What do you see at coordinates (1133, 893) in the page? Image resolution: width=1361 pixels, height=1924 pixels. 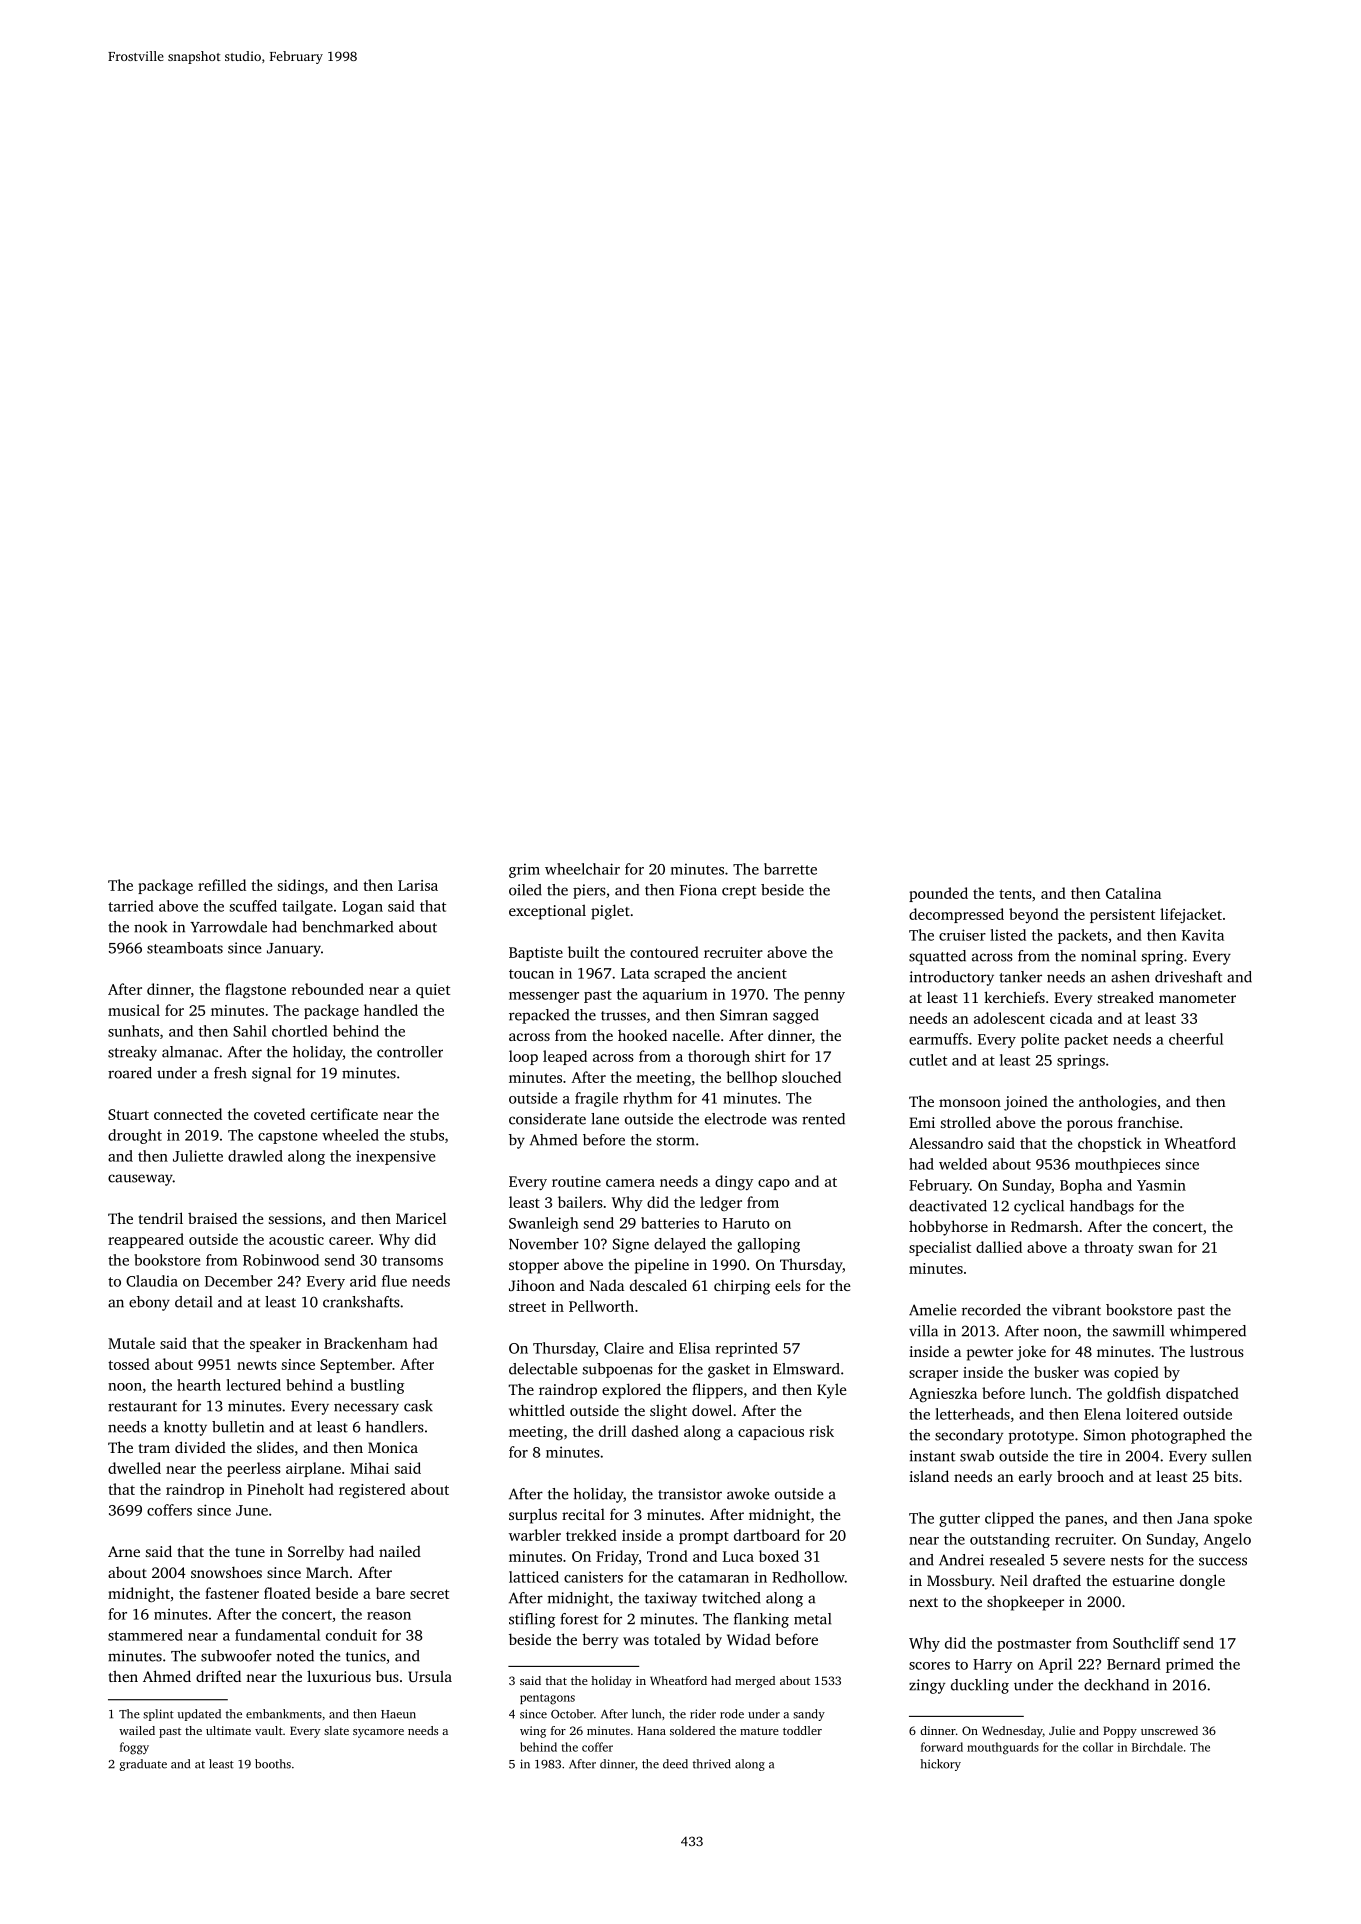 I see `Catalina` at bounding box center [1133, 893].
